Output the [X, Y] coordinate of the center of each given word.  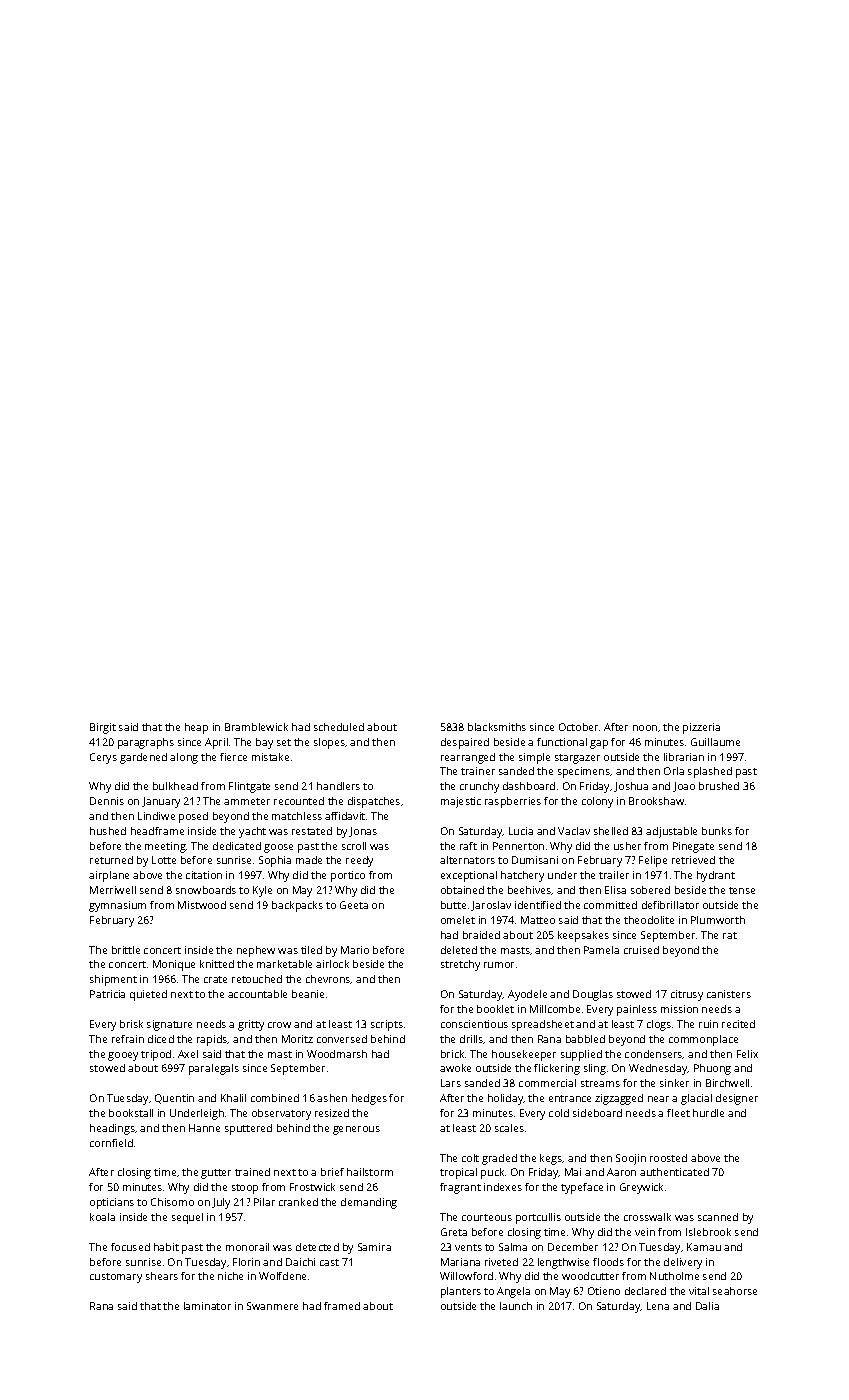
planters [461, 1292]
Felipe [653, 861]
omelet [458, 920]
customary [116, 1278]
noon [645, 728]
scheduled [339, 727]
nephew [256, 951]
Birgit [103, 728]
